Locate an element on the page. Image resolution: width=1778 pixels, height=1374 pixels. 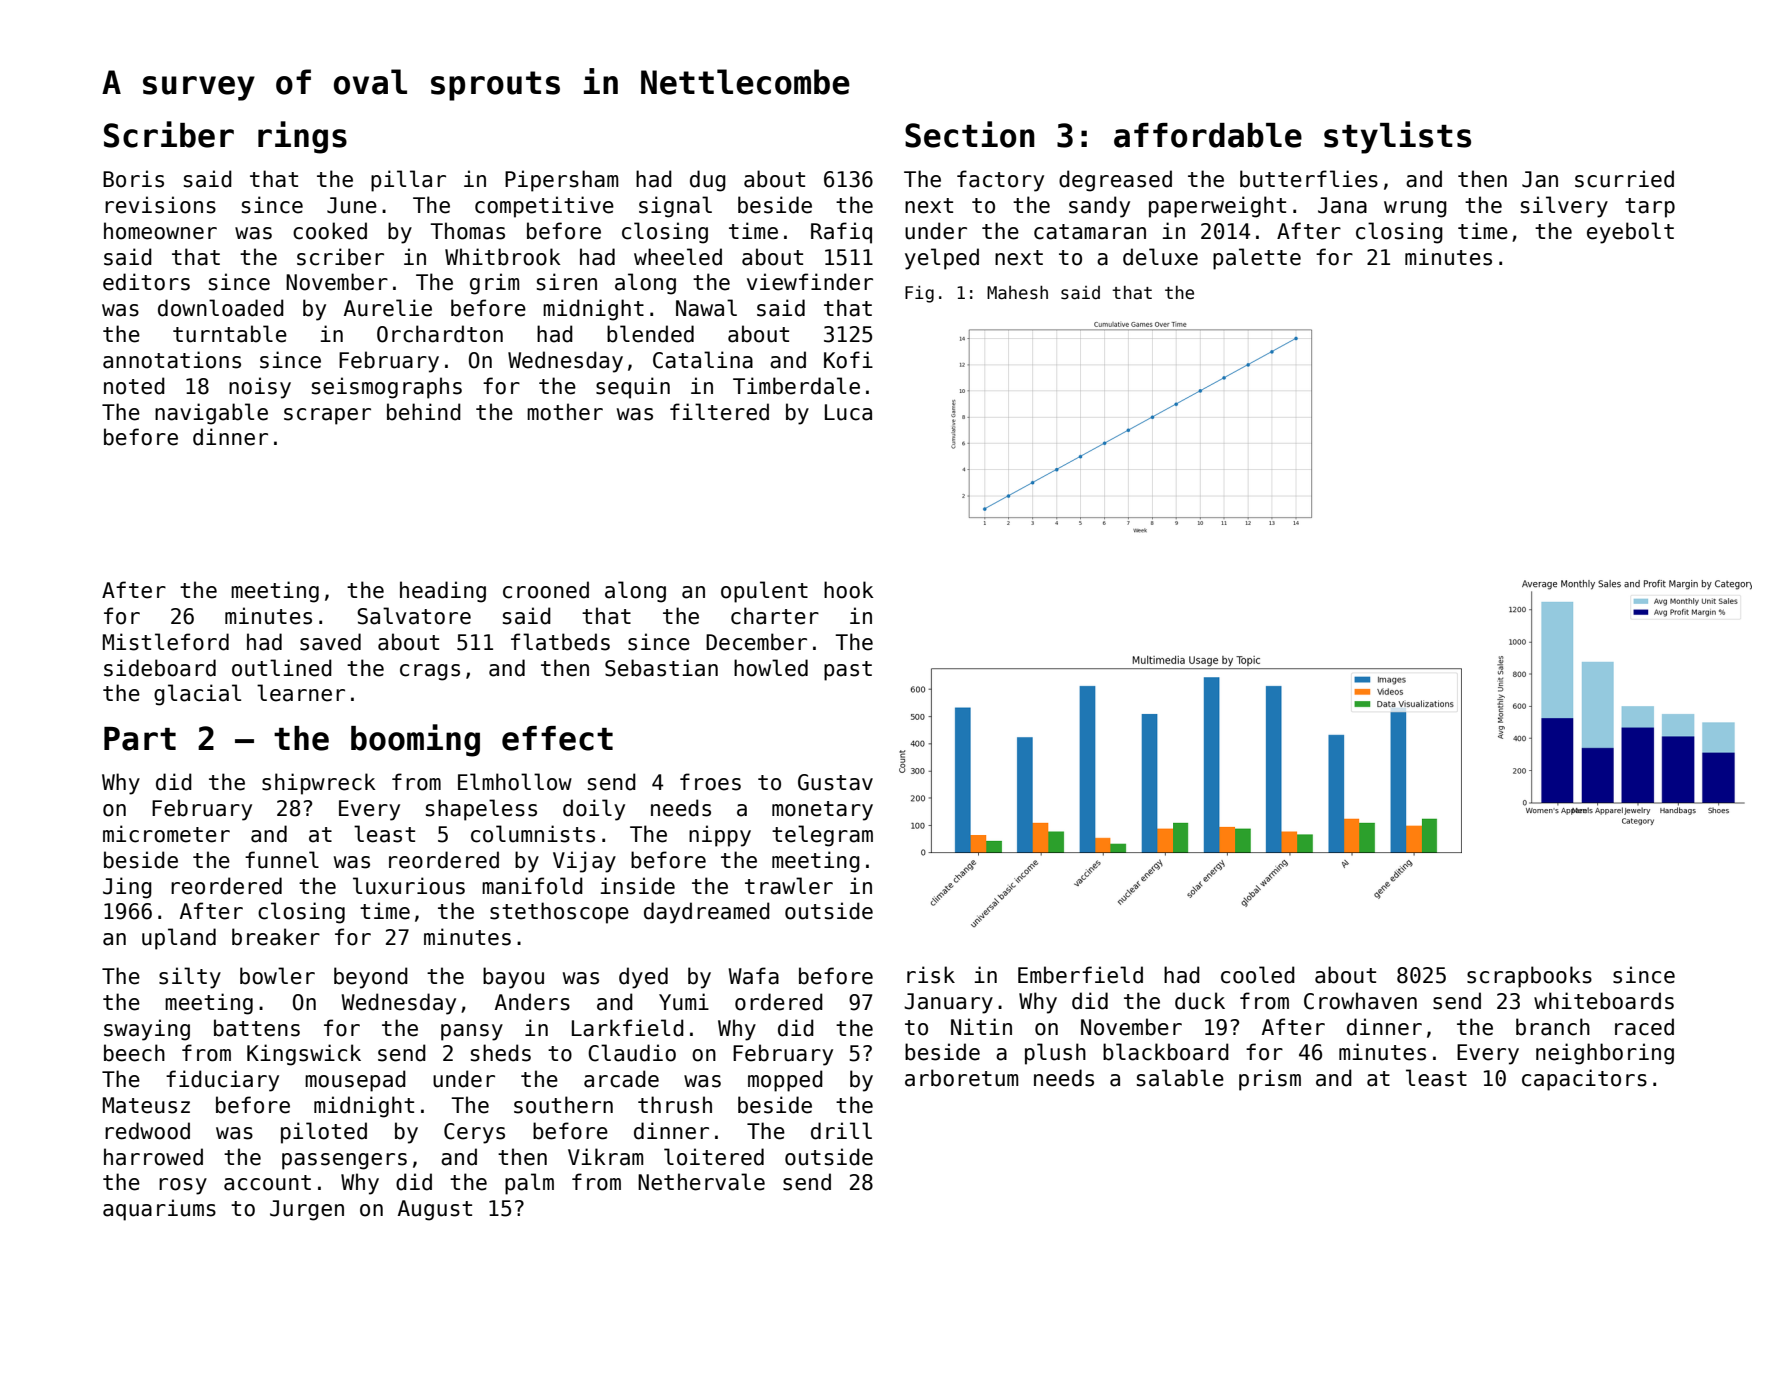
battens is located at coordinates (257, 1028).
